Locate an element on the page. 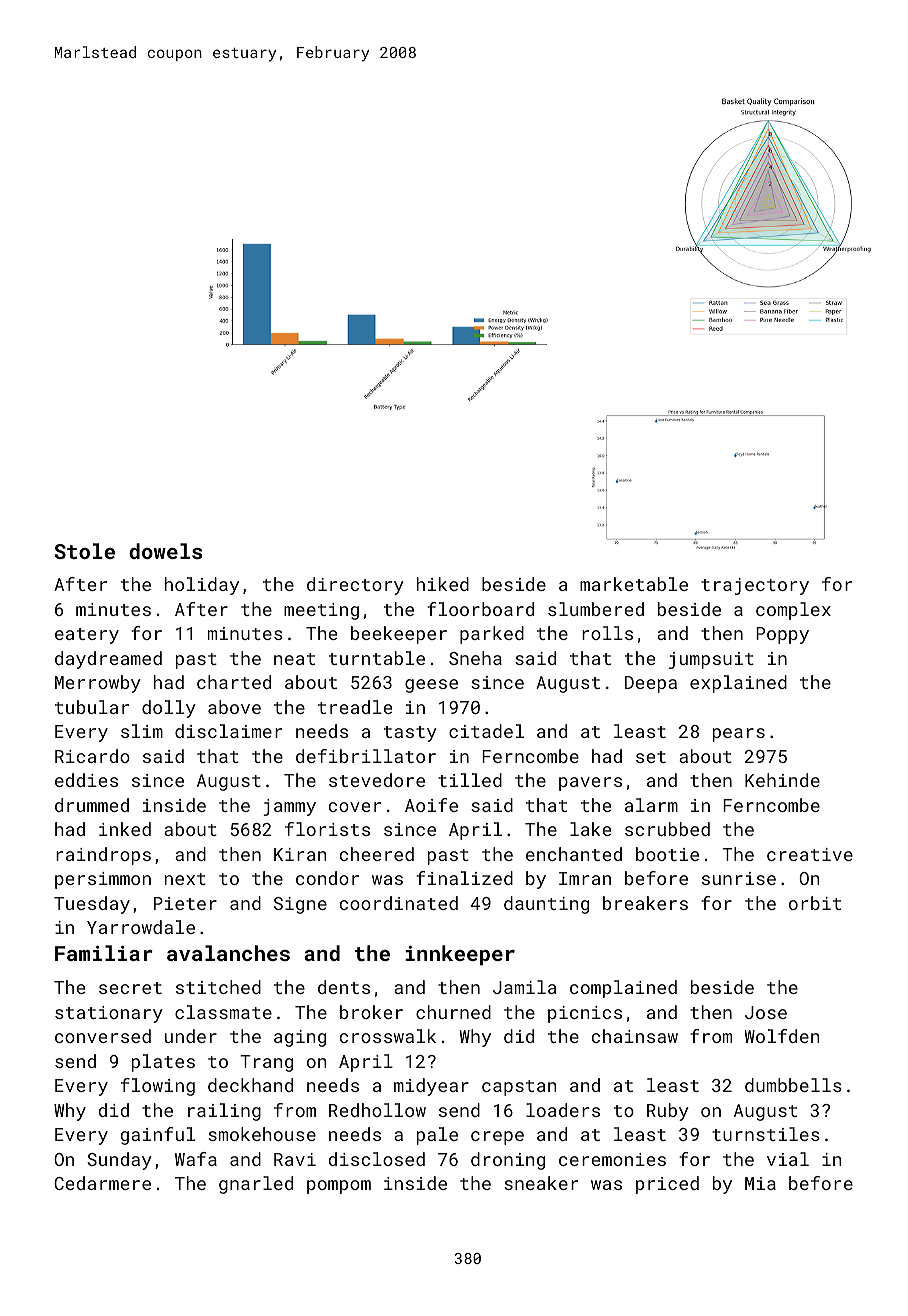  finalized is located at coordinates (464, 878).
